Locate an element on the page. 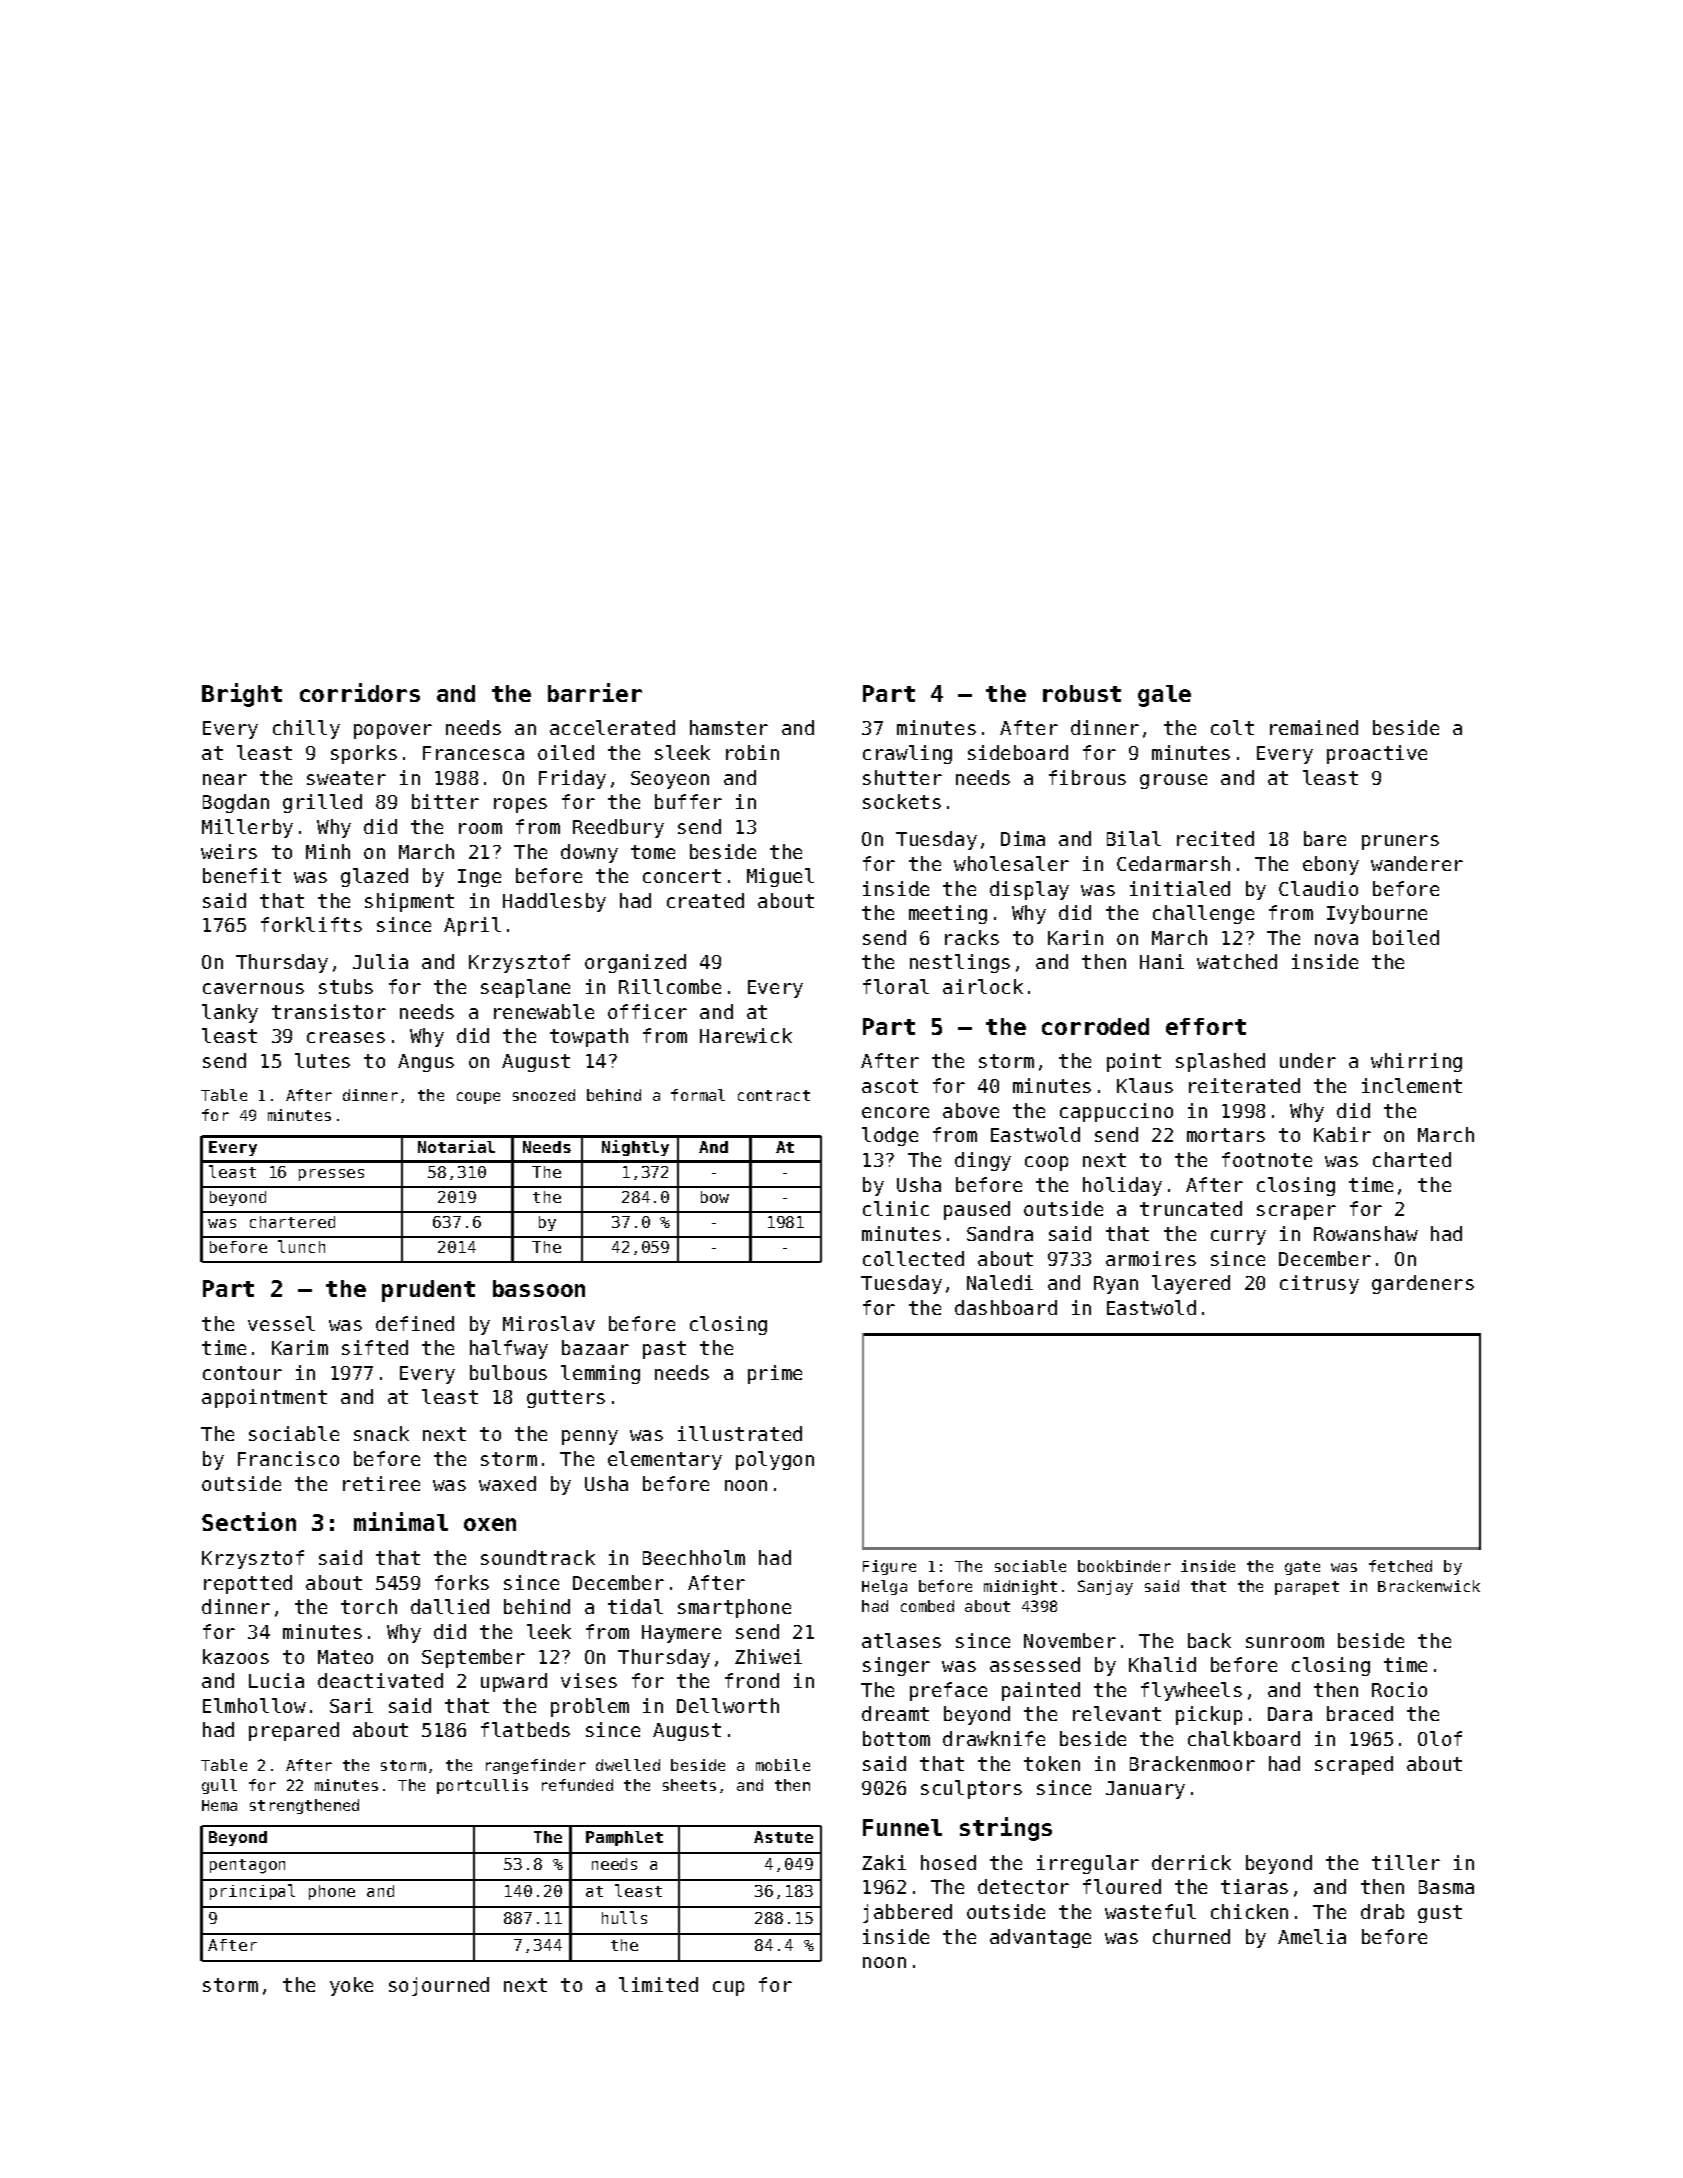  Rowanshaw is located at coordinates (1366, 1233).
